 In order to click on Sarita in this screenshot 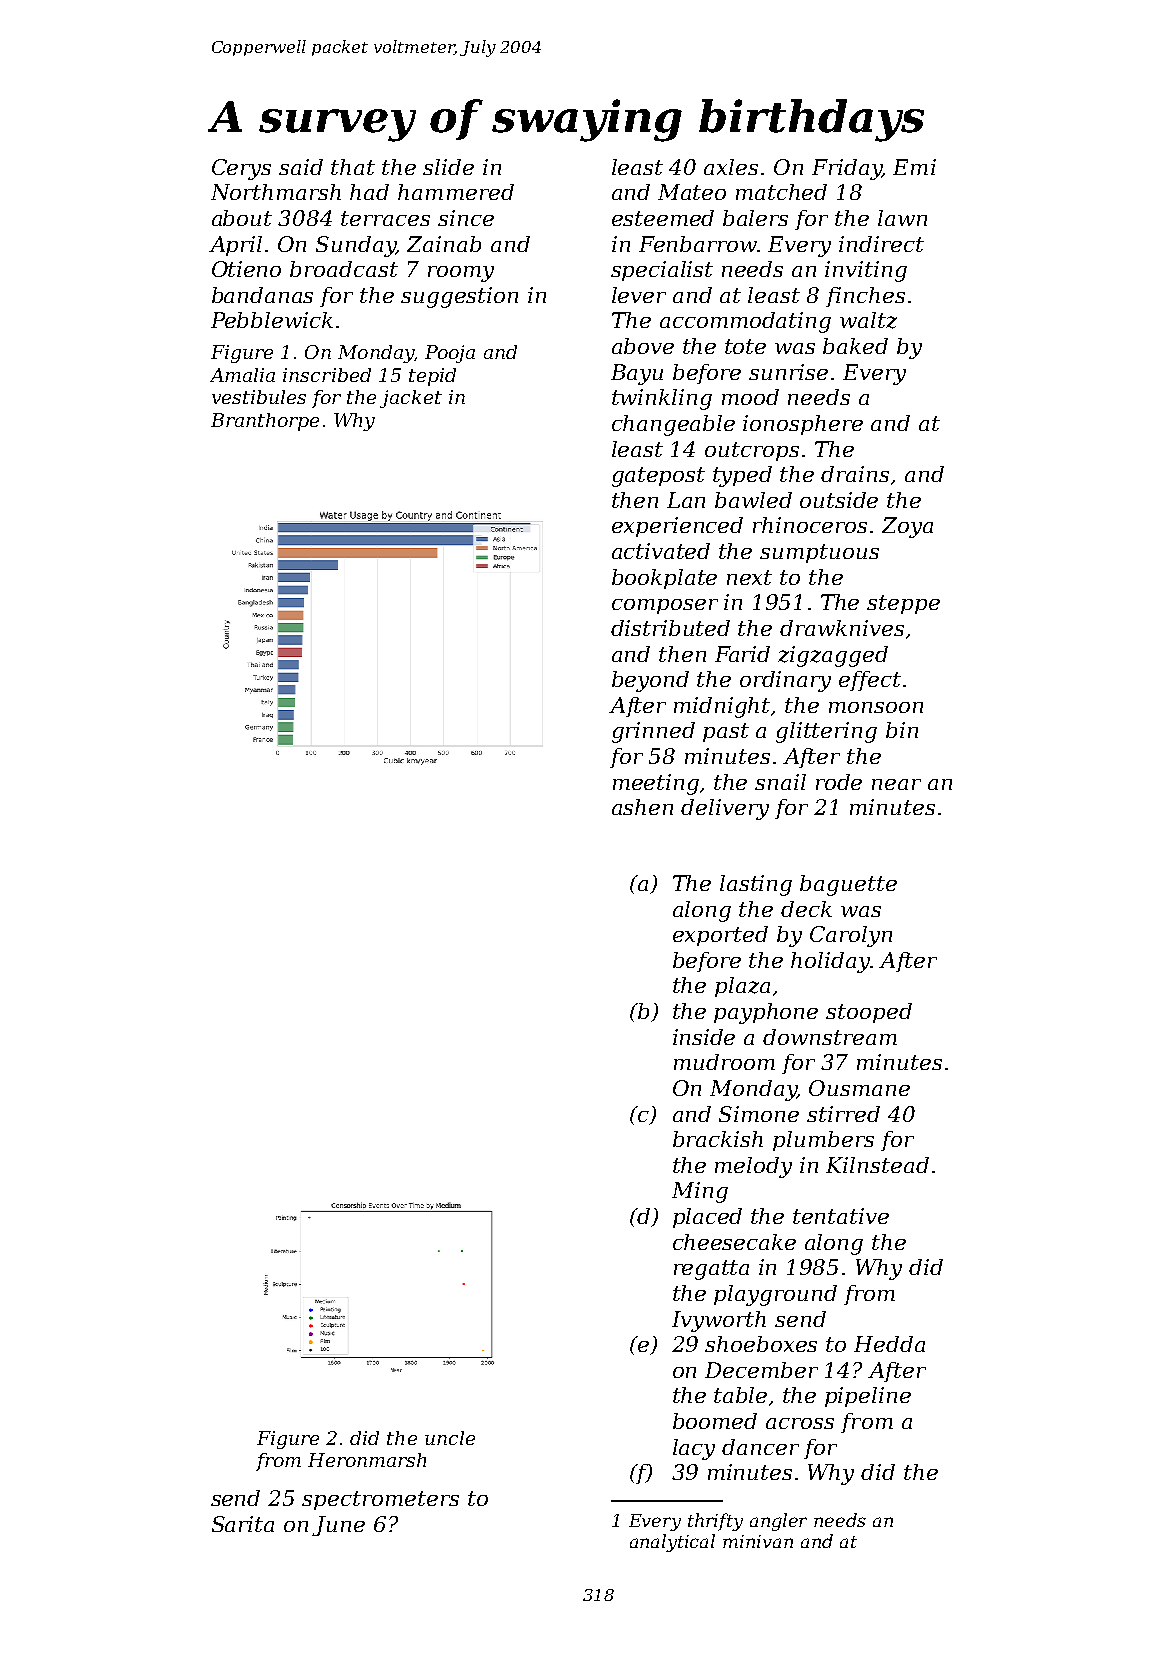, I will do `click(243, 1524)`.
